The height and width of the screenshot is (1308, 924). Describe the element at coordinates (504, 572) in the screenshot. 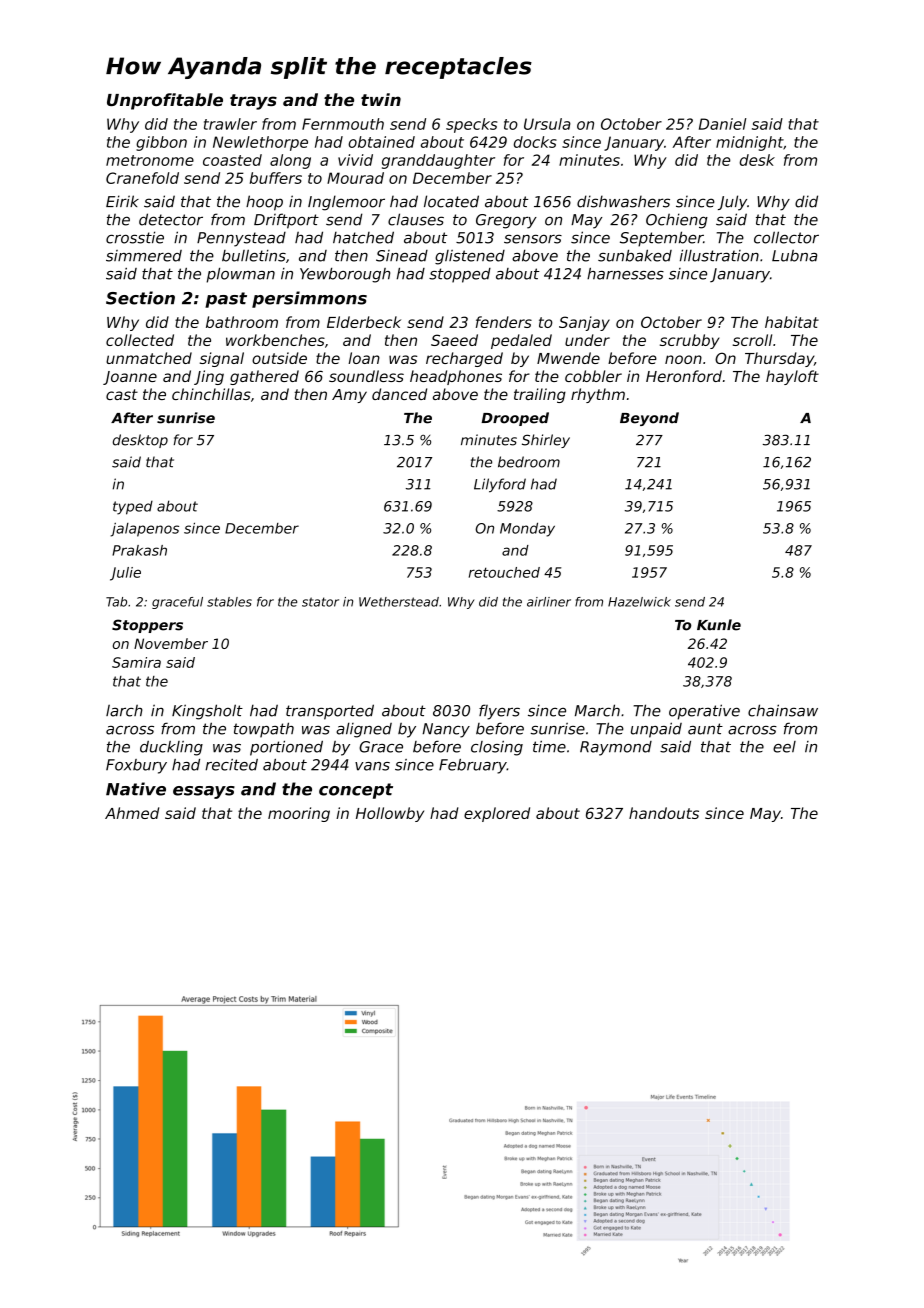

I see `retouched` at that location.
